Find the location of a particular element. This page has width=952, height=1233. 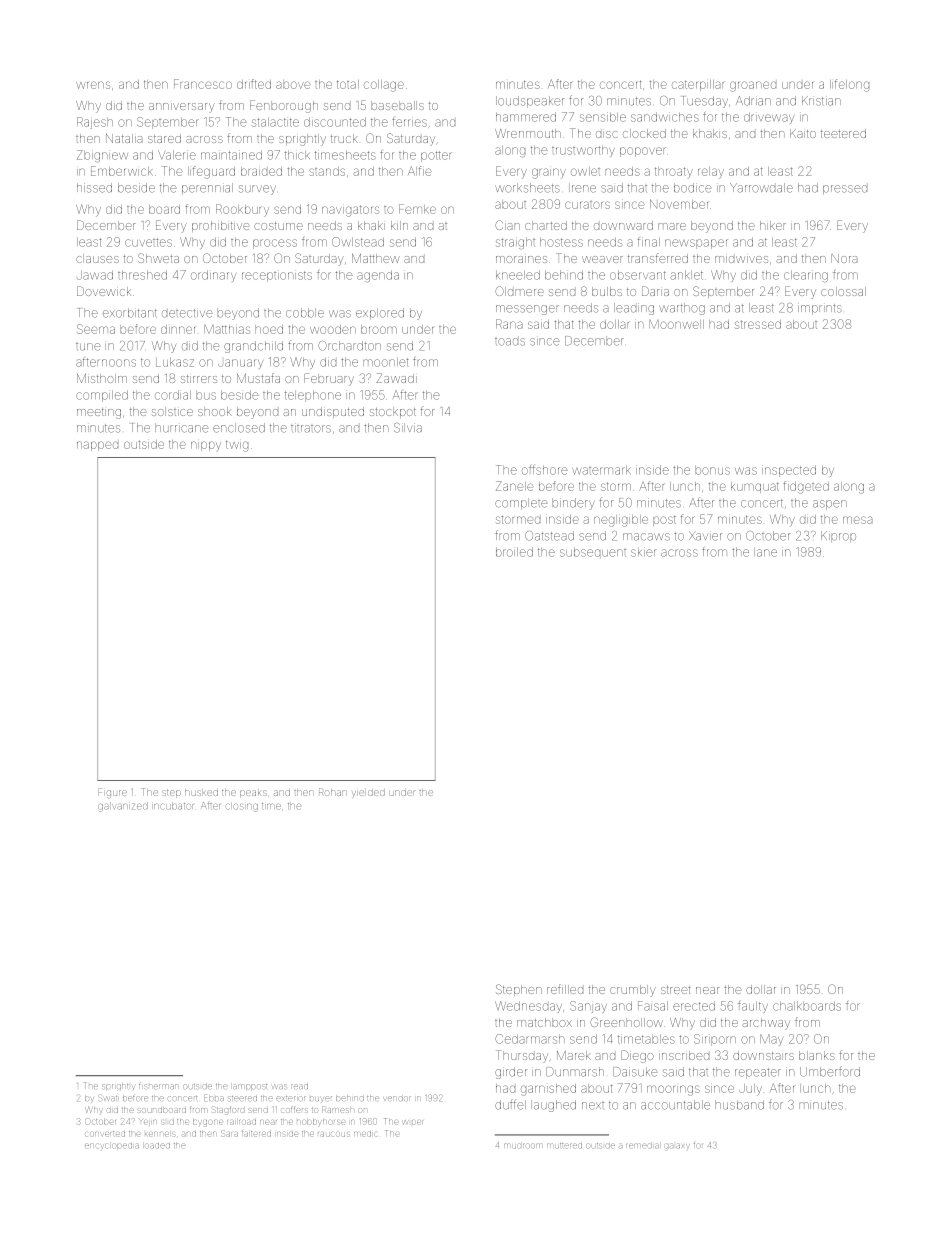

Umberford is located at coordinates (830, 1071).
